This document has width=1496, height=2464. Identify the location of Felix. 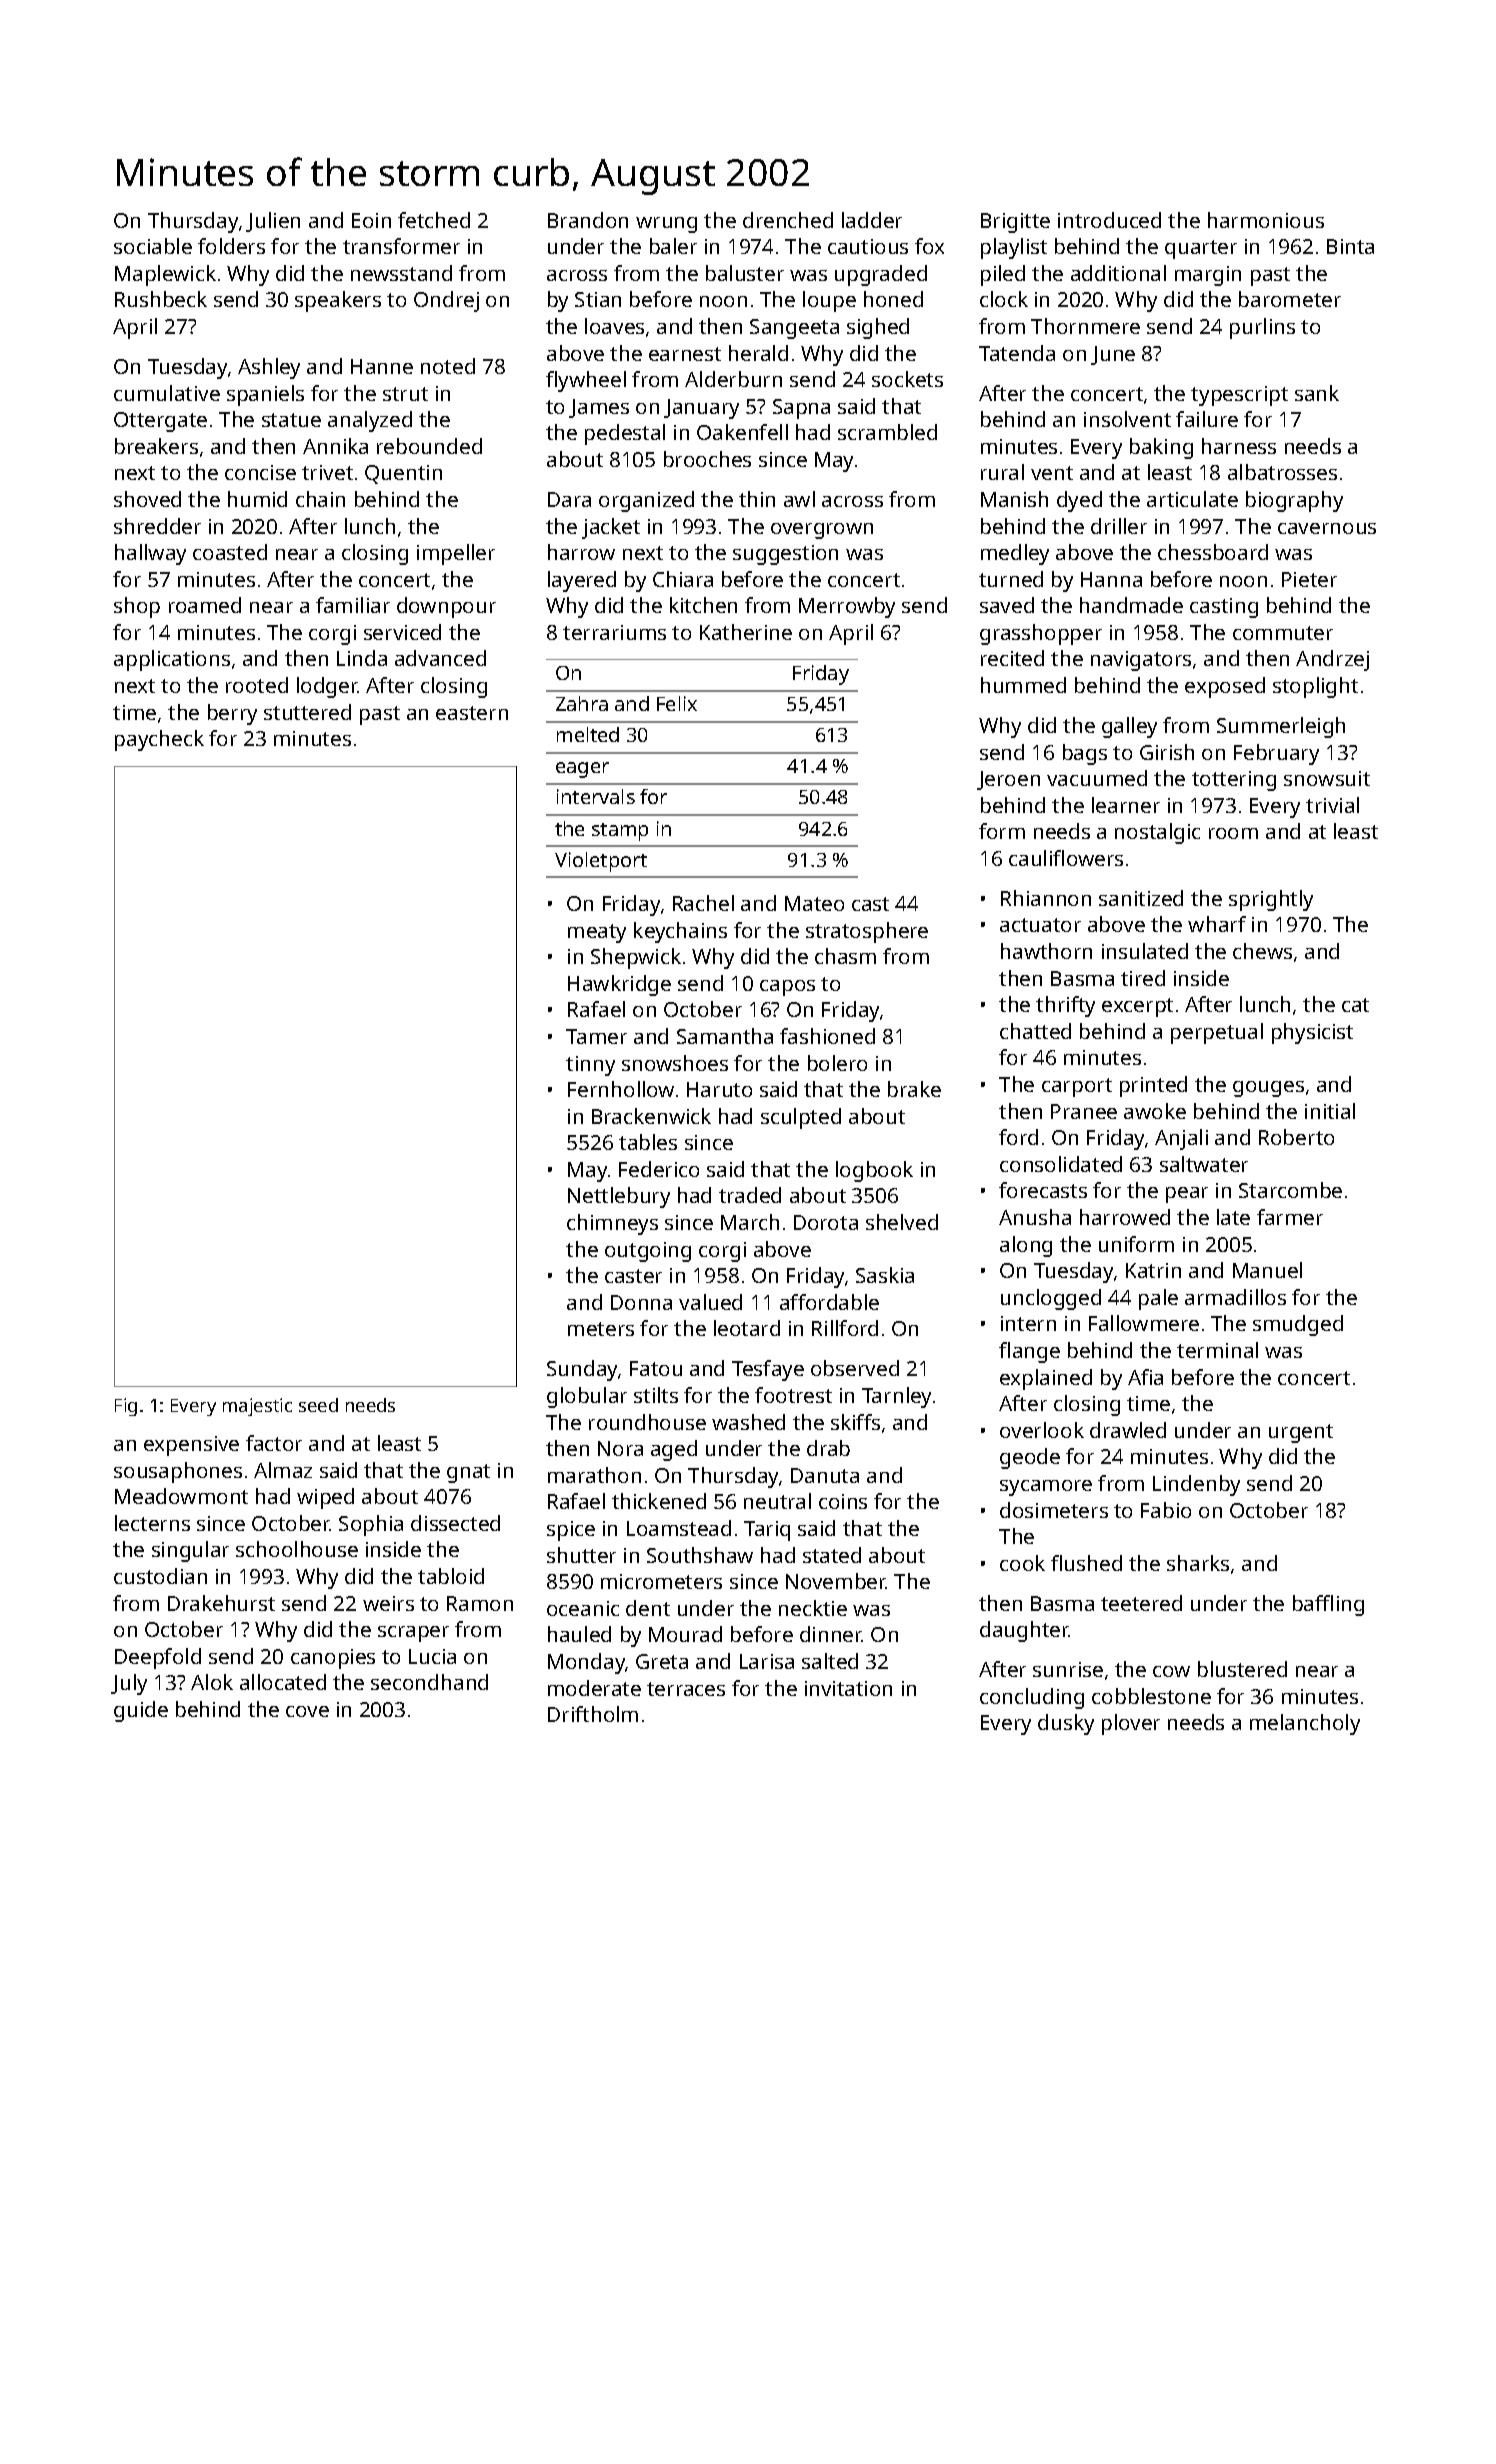
(677, 703).
